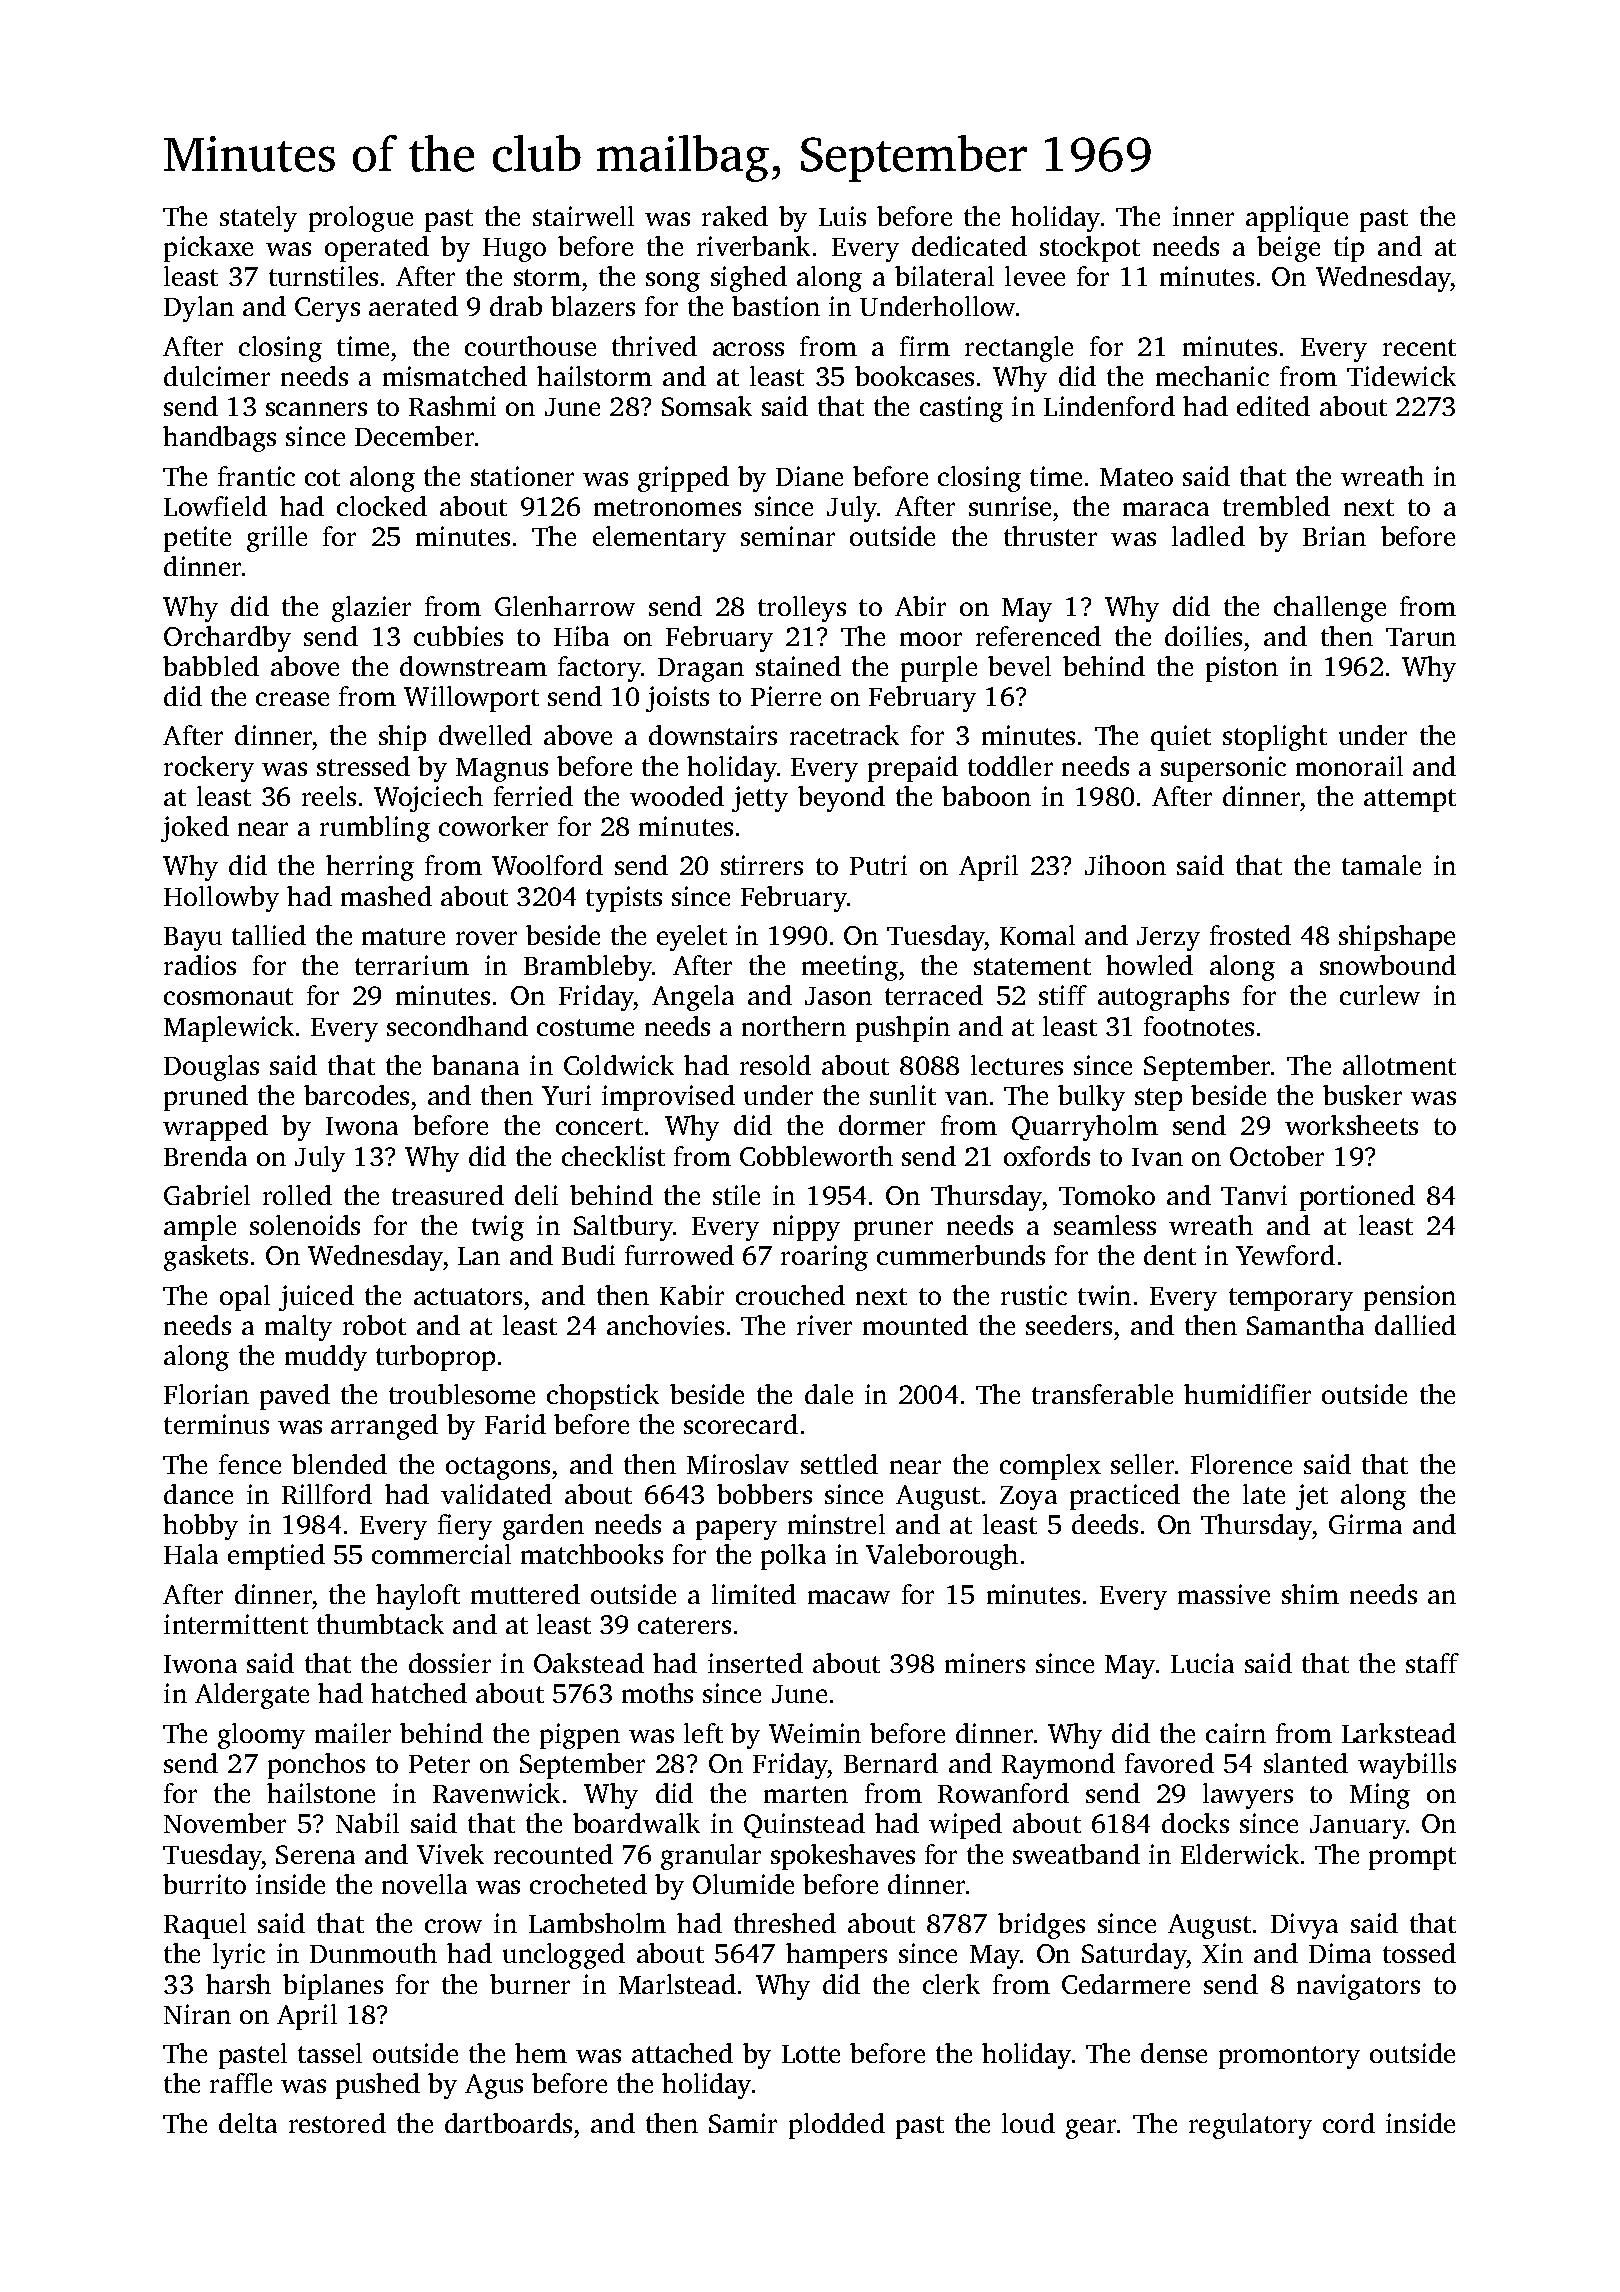 This screenshot has width=1620, height=2292. Describe the element at coordinates (842, 216) in the screenshot. I see `Luis` at that location.
